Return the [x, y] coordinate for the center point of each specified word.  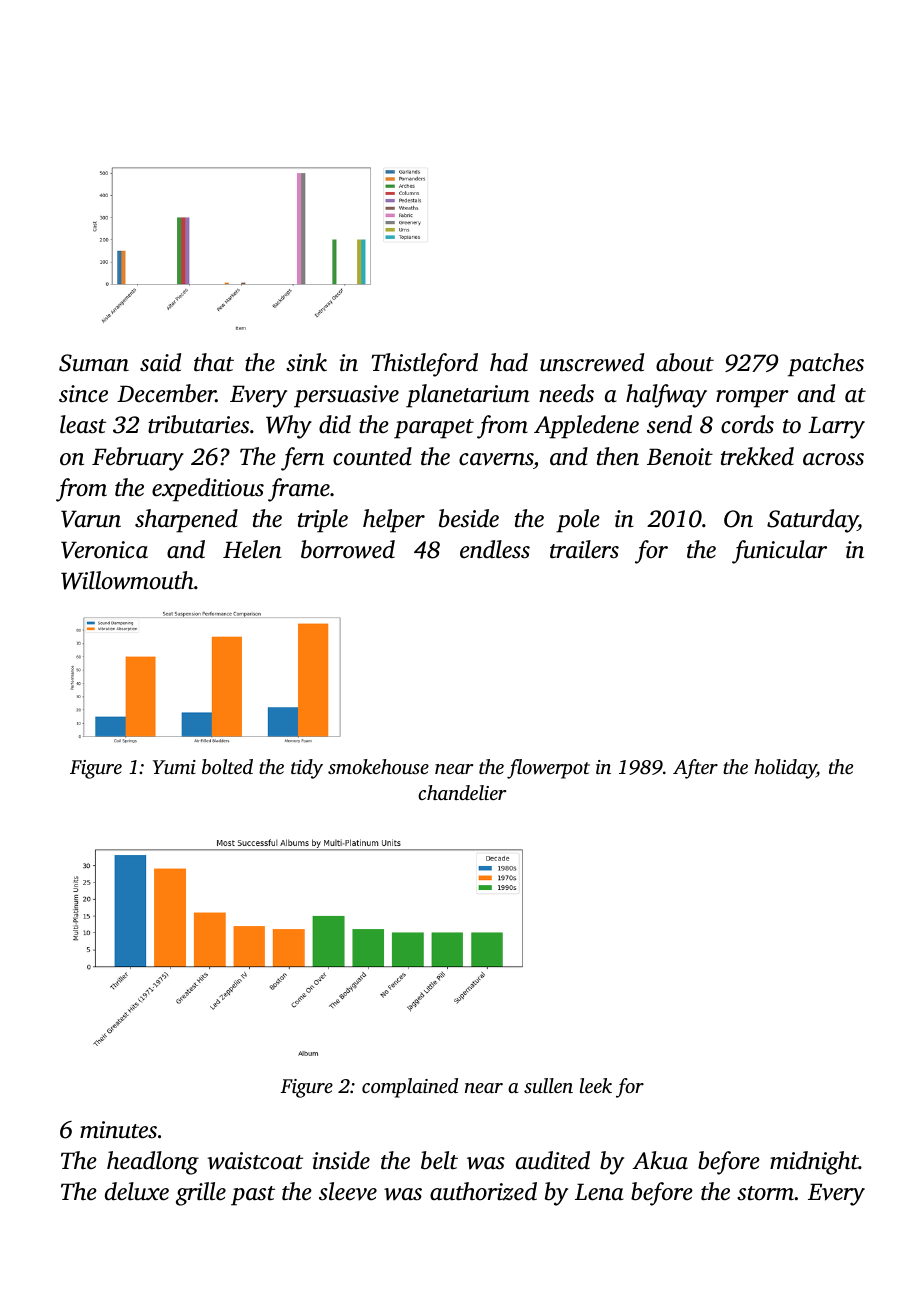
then [618, 456]
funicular [779, 552]
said [160, 362]
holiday [785, 769]
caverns [496, 459]
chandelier [462, 792]
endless [495, 549]
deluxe [137, 1191]
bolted [227, 766]
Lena [599, 1192]
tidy [307, 769]
